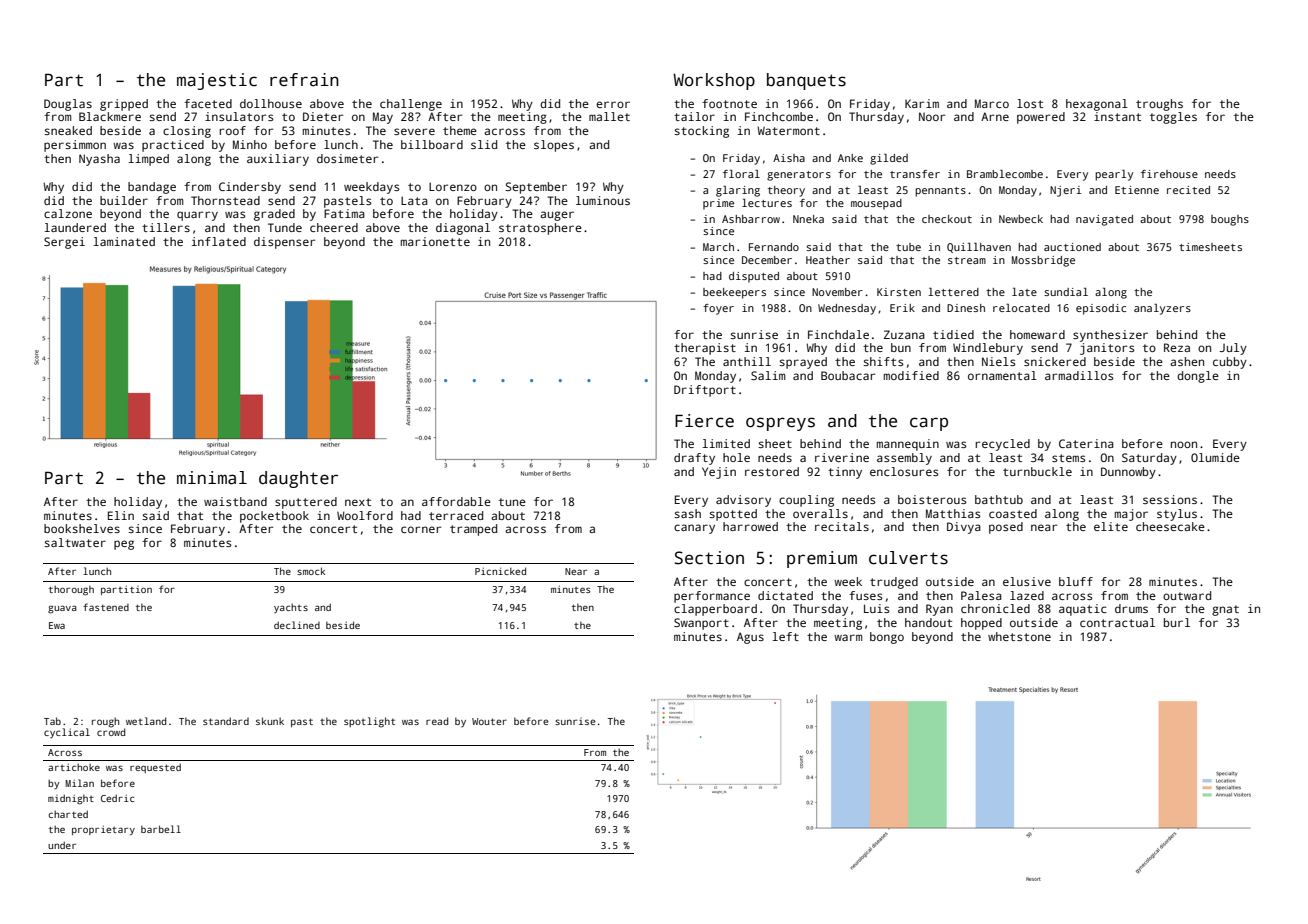 This document has height=924, width=1308. What do you see at coordinates (500, 571) in the document?
I see `Picnicked` at bounding box center [500, 571].
